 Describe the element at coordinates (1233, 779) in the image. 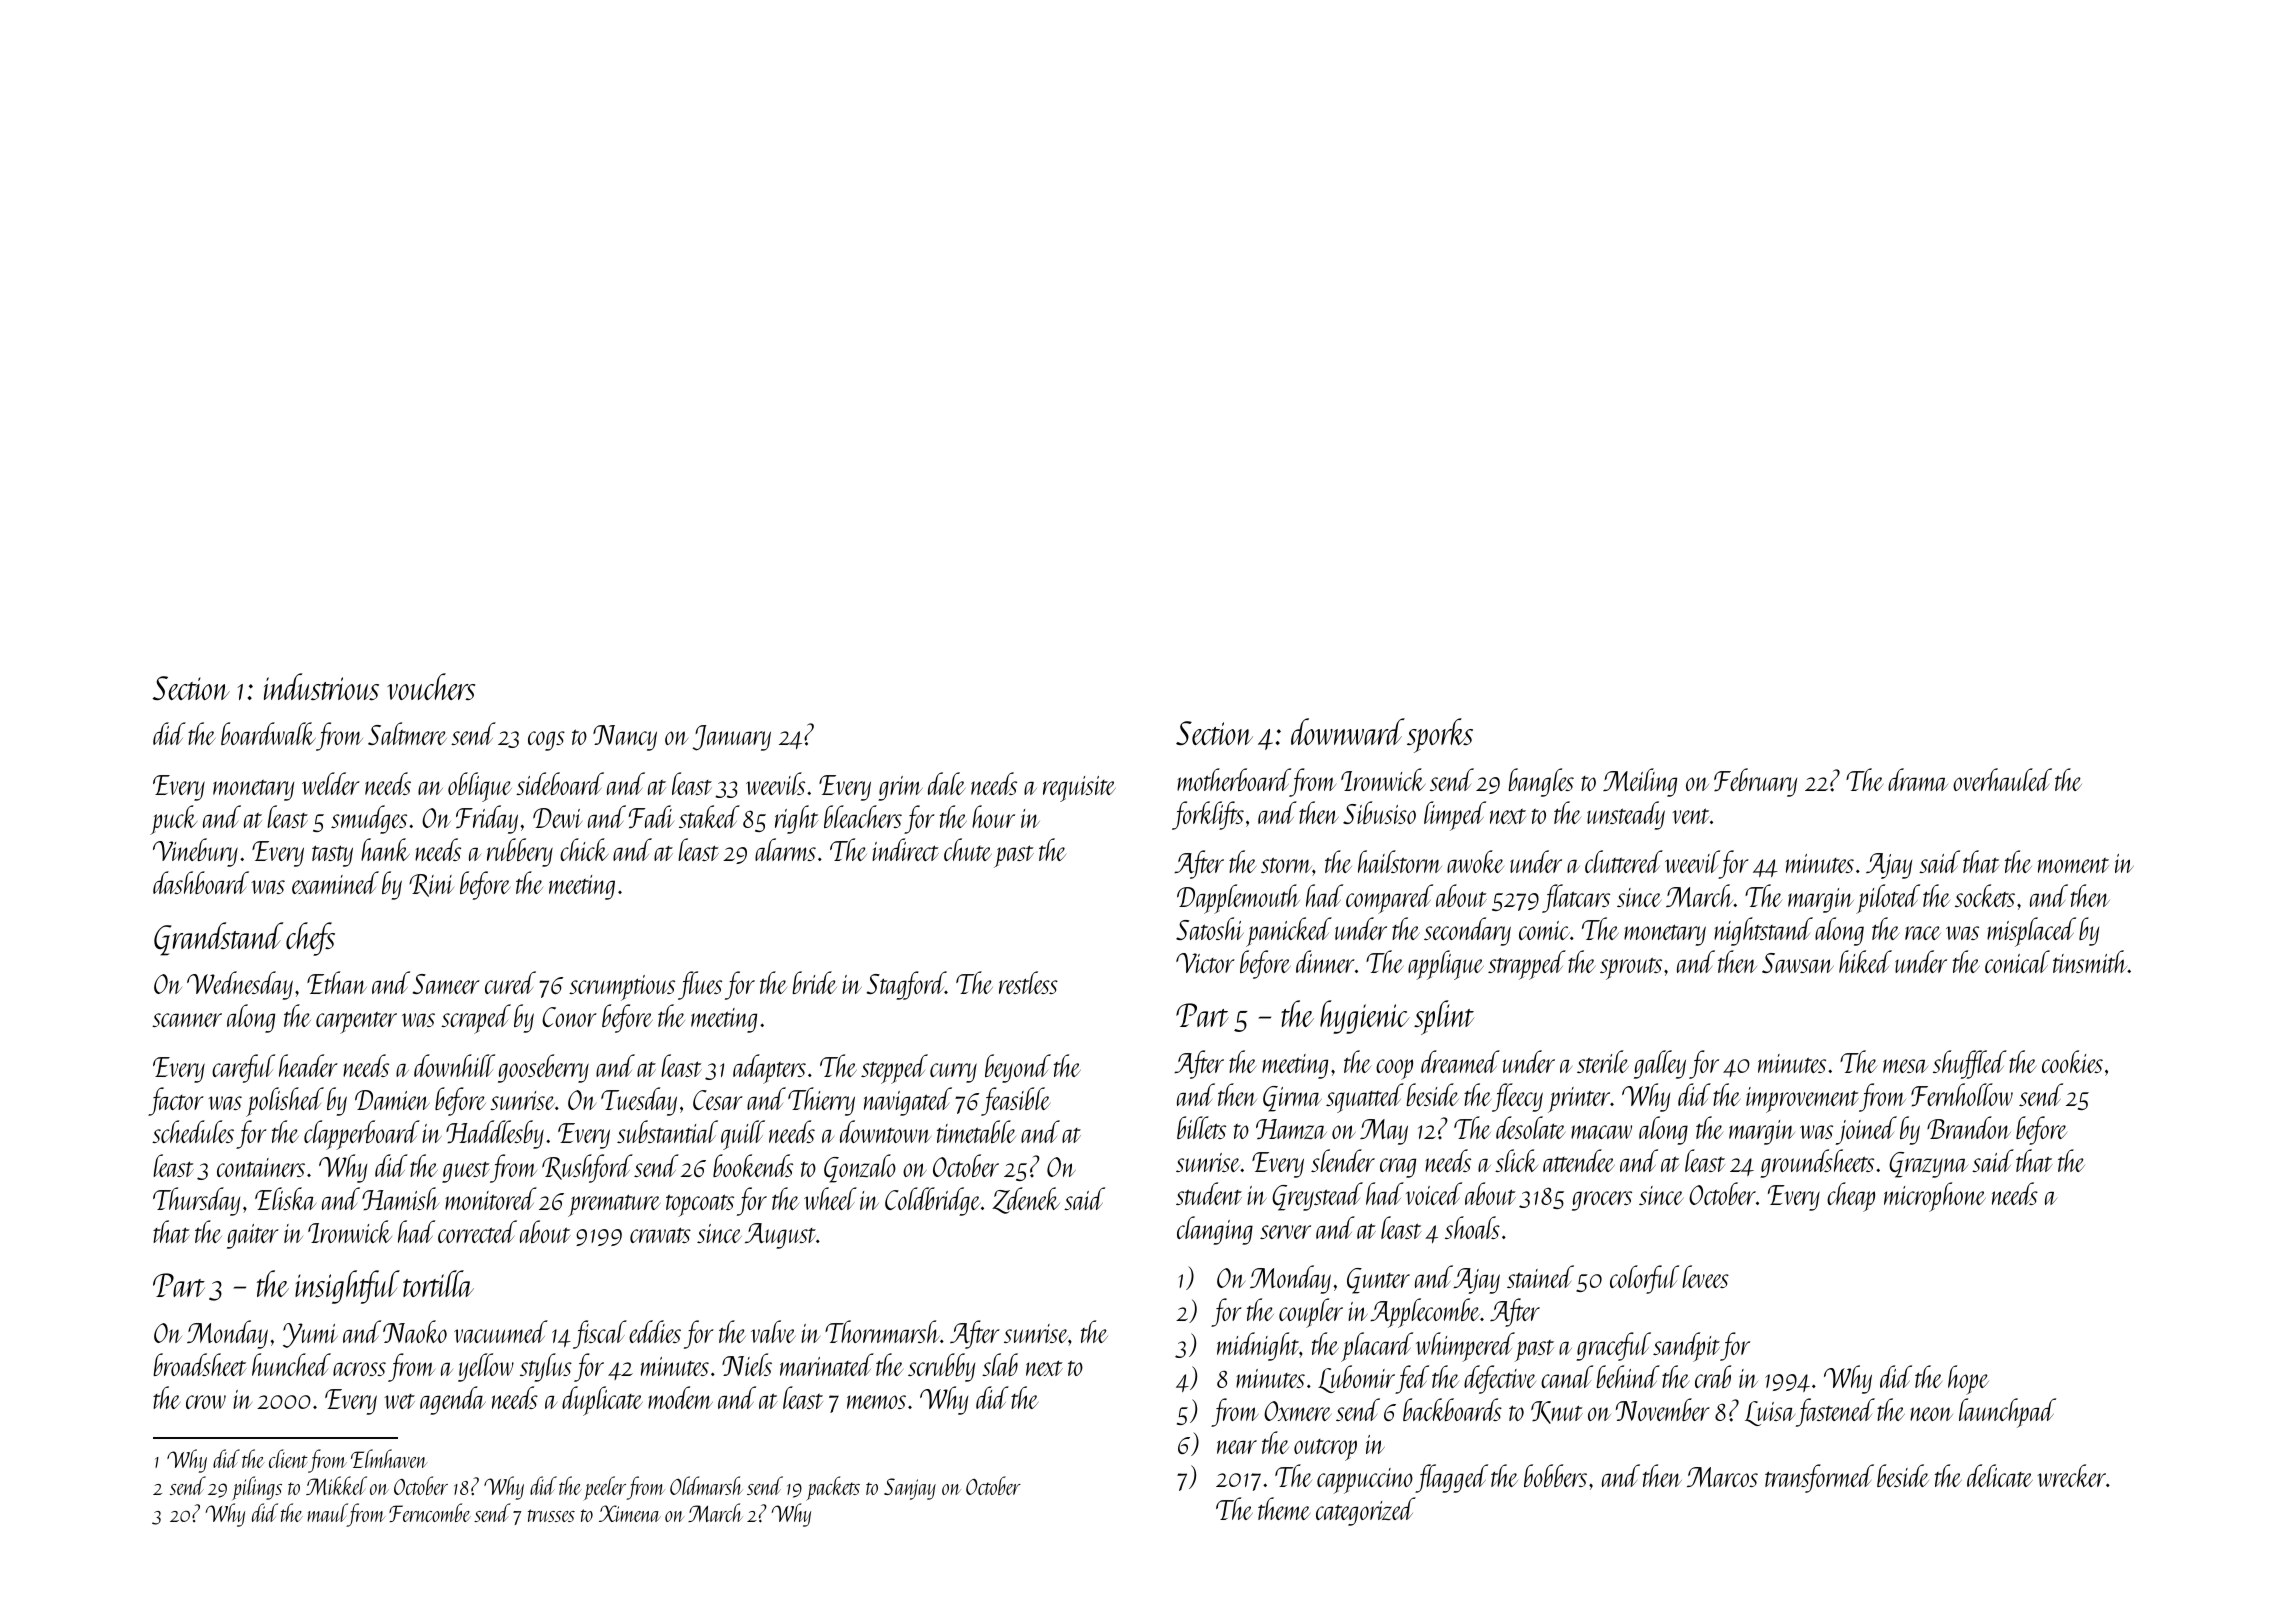

I see `motherboard` at that location.
